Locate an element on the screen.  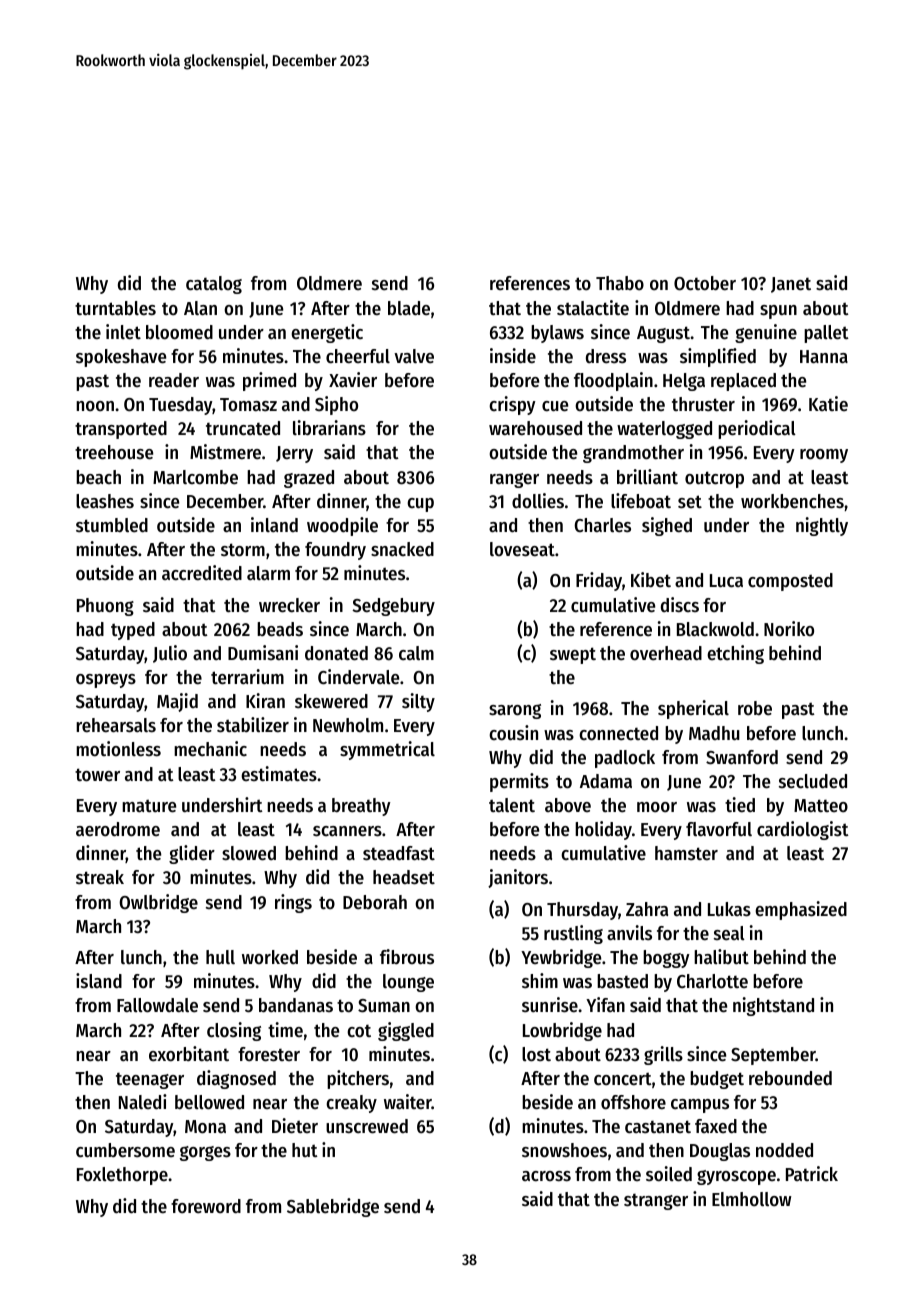
valve is located at coordinates (414, 356).
